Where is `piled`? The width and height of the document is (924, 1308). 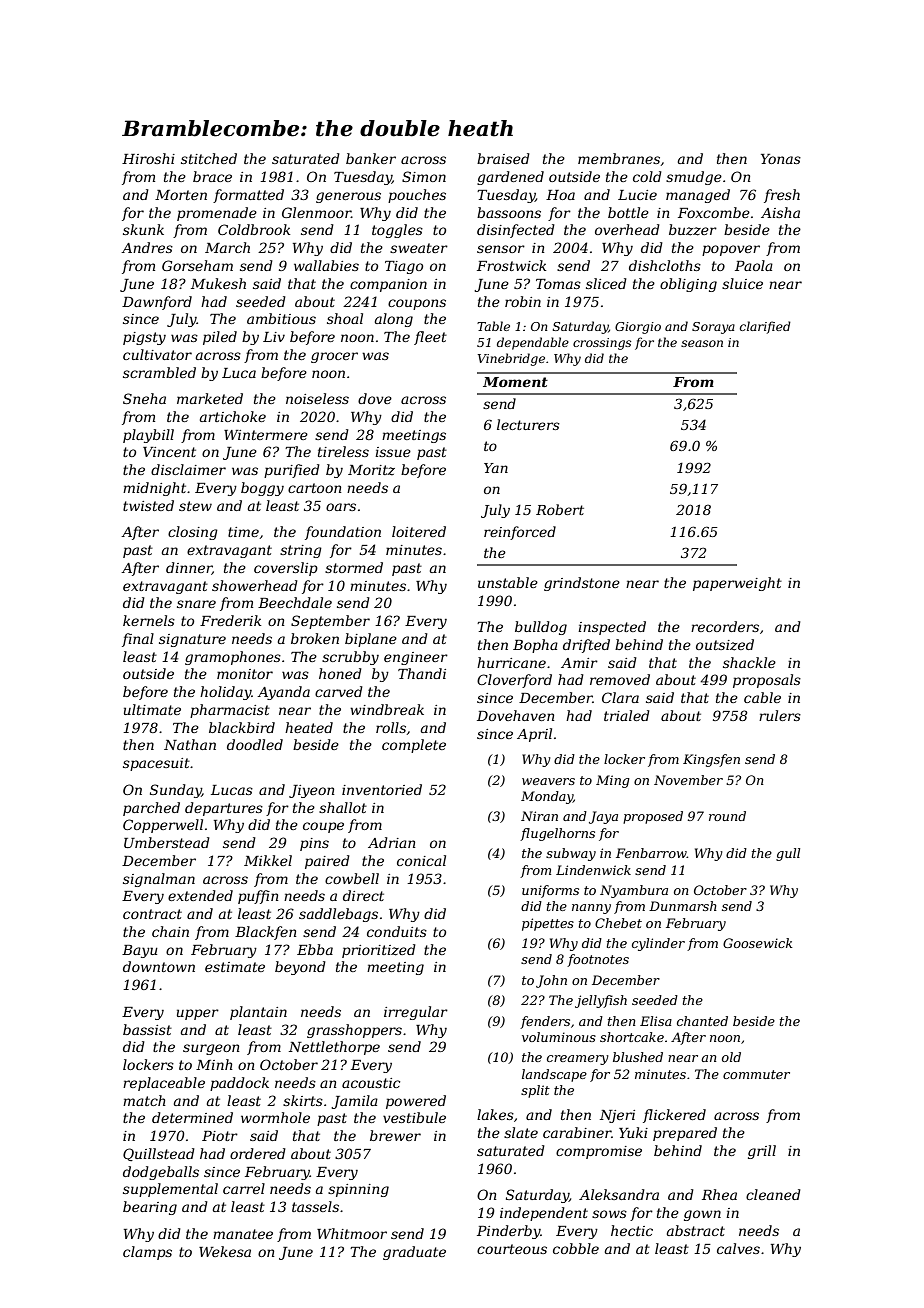 piled is located at coordinates (220, 338).
